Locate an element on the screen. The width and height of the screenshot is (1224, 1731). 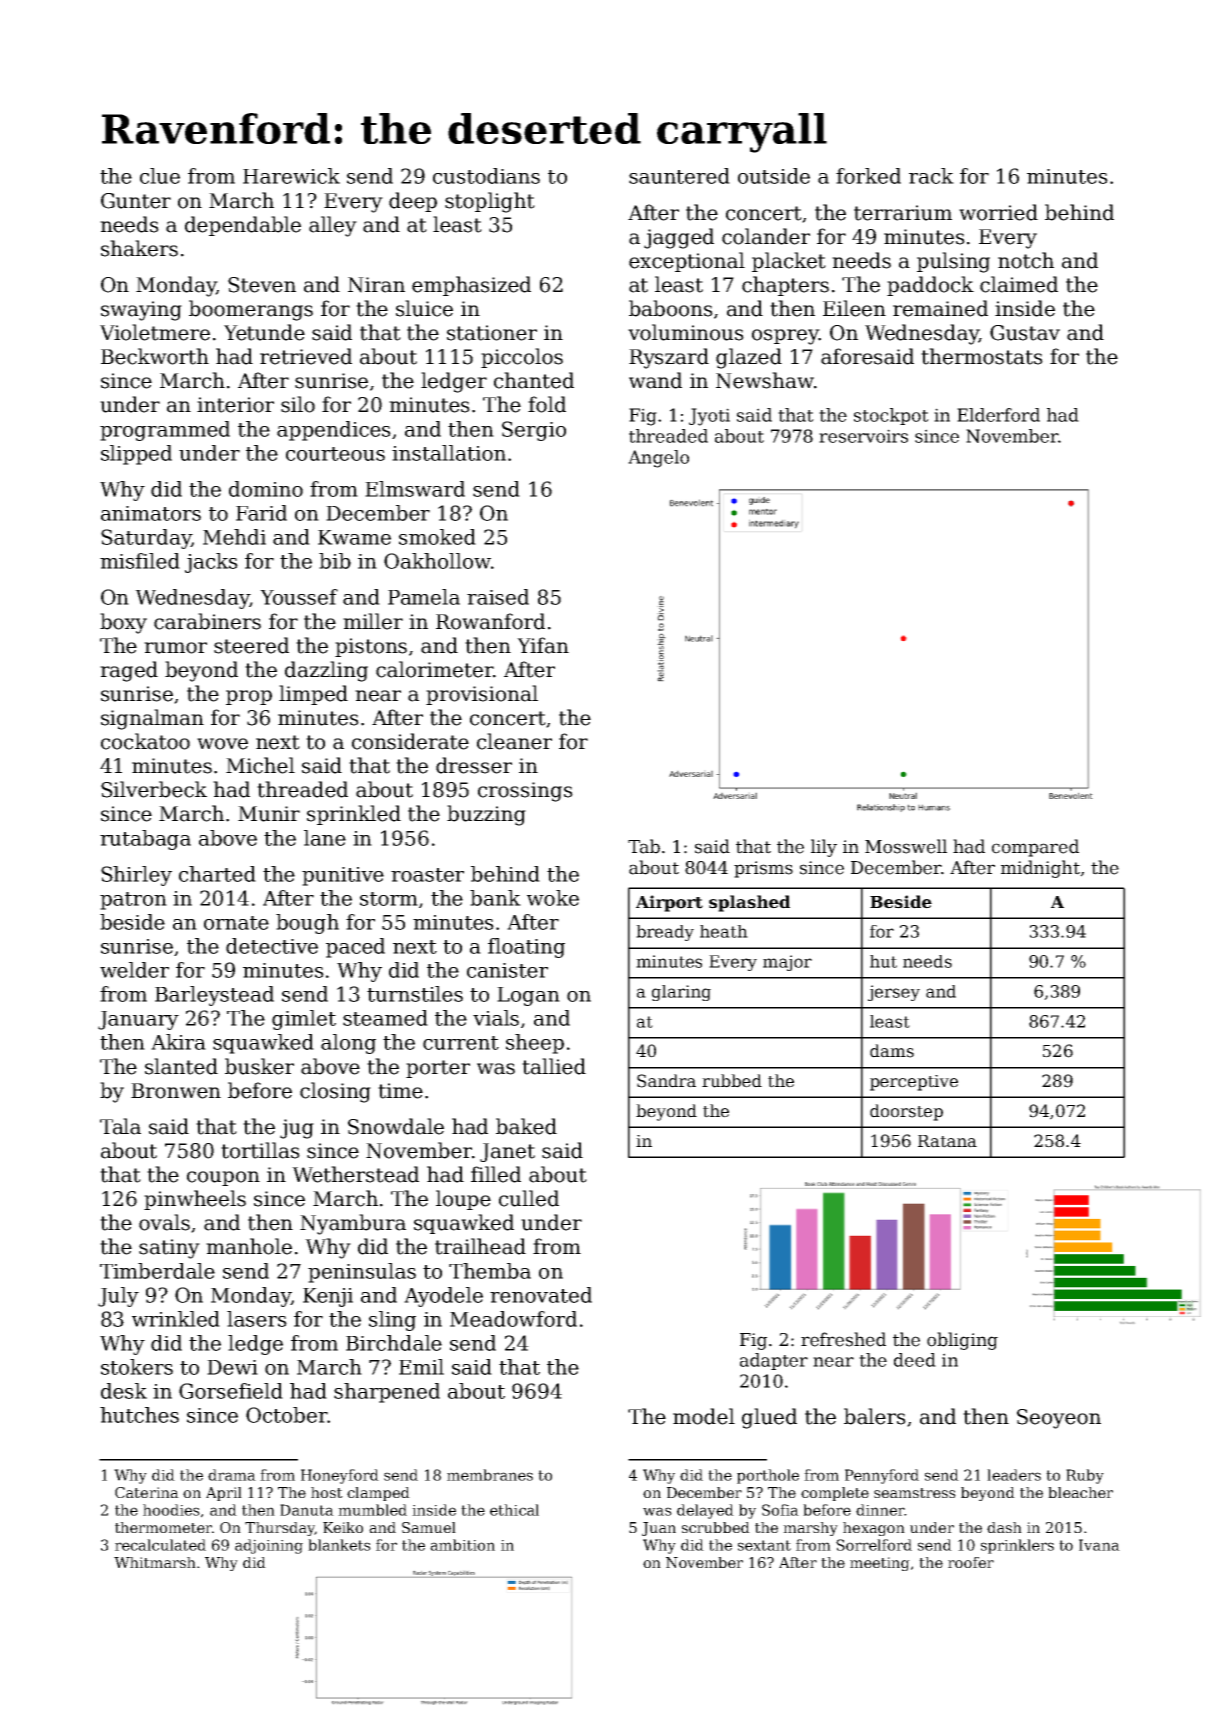
sprinkled is located at coordinates (354, 815).
